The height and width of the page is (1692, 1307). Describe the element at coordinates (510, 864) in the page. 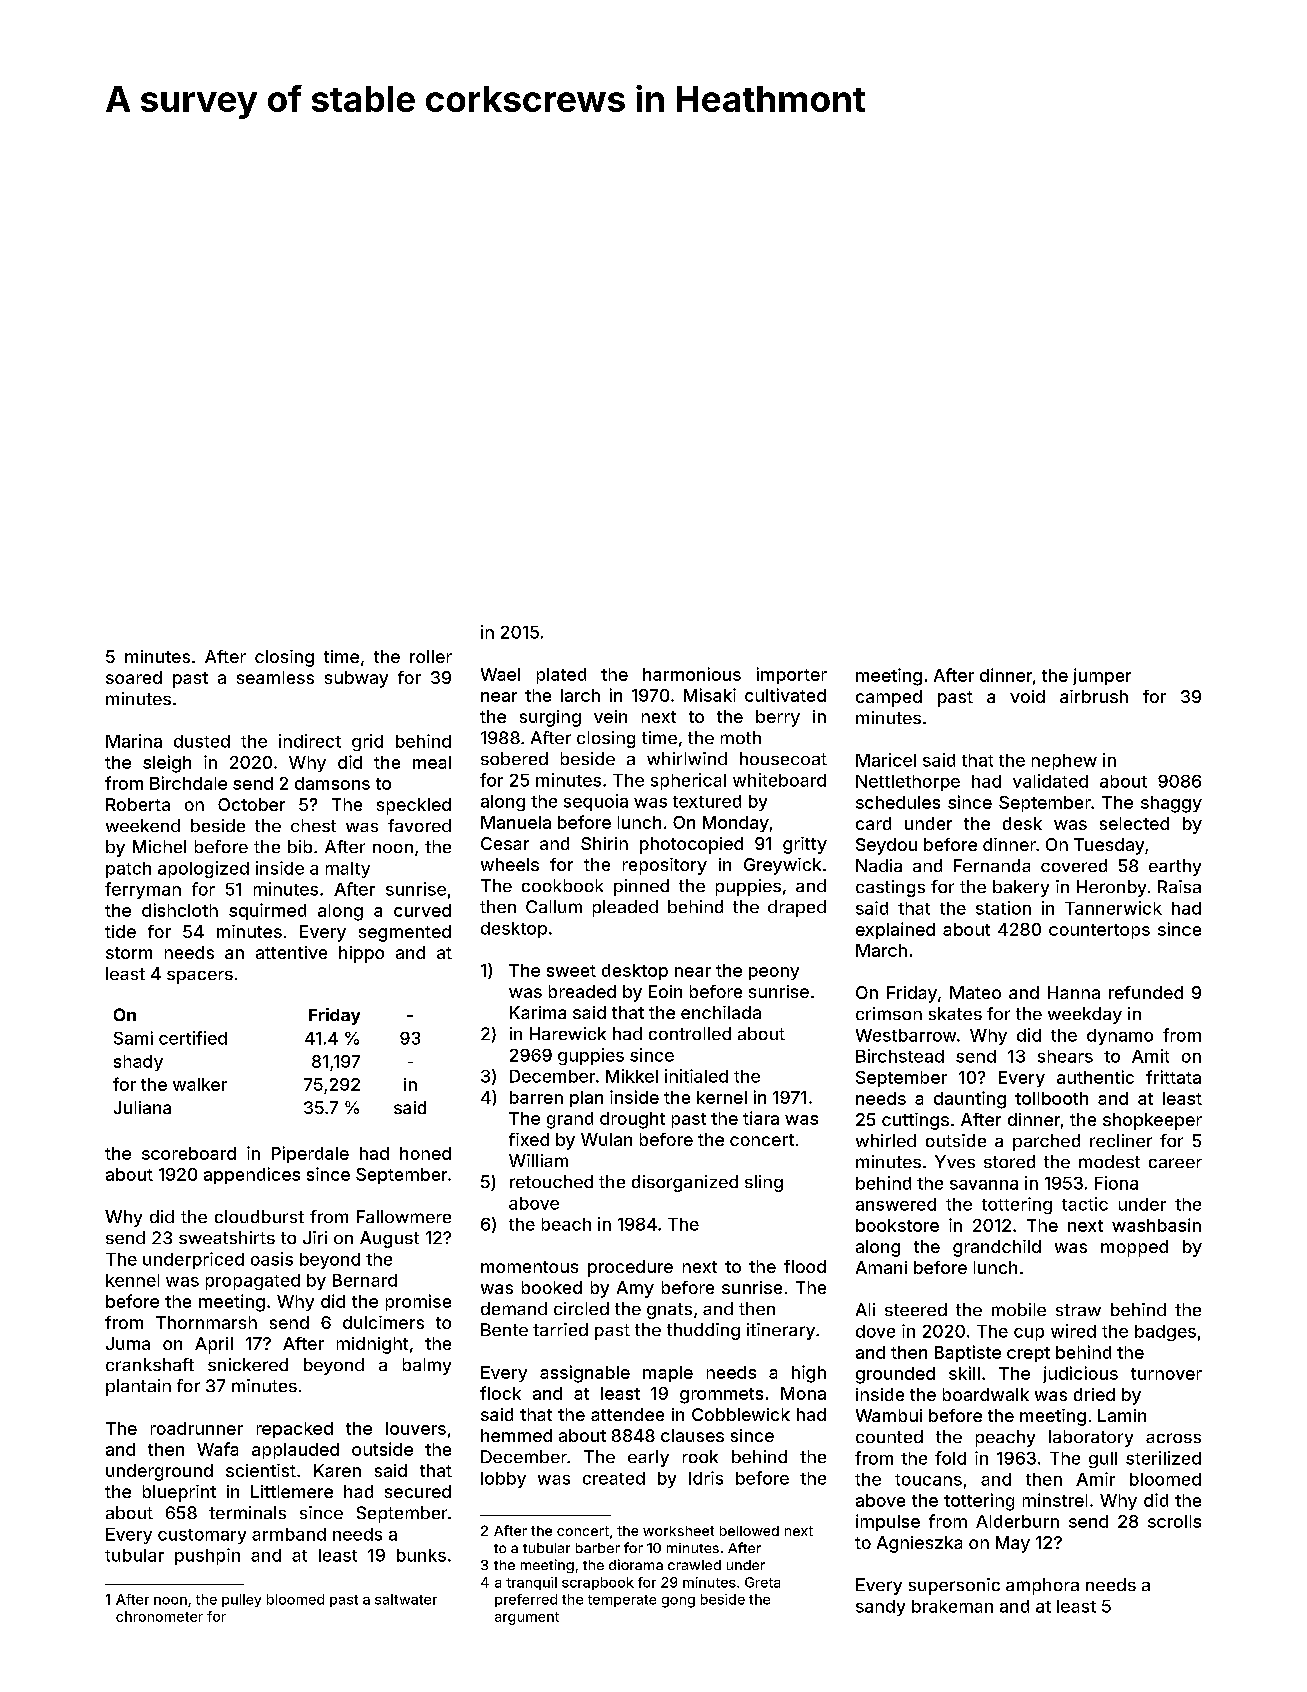

I see `wheels` at that location.
